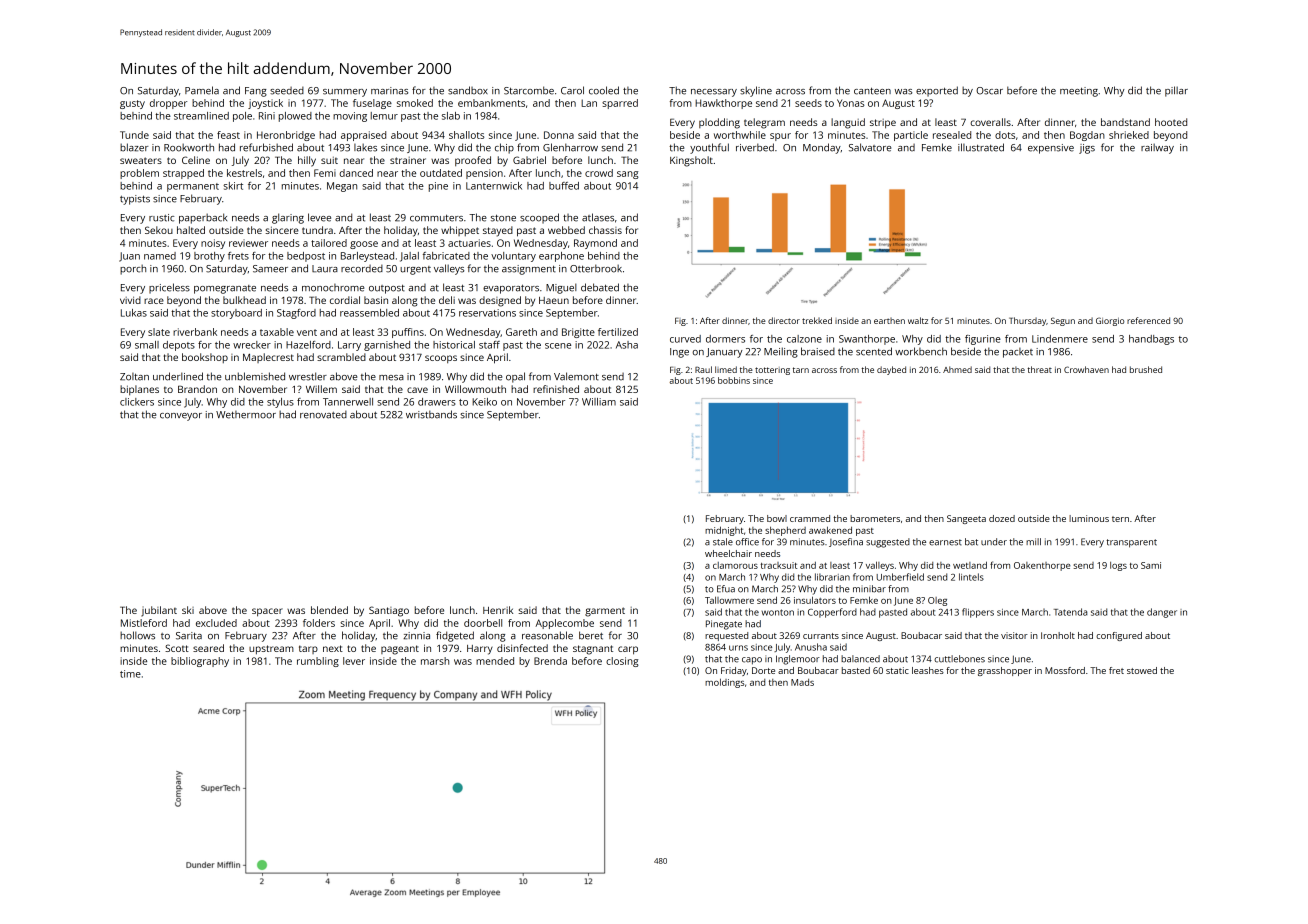  I want to click on brushed, so click(1146, 369).
